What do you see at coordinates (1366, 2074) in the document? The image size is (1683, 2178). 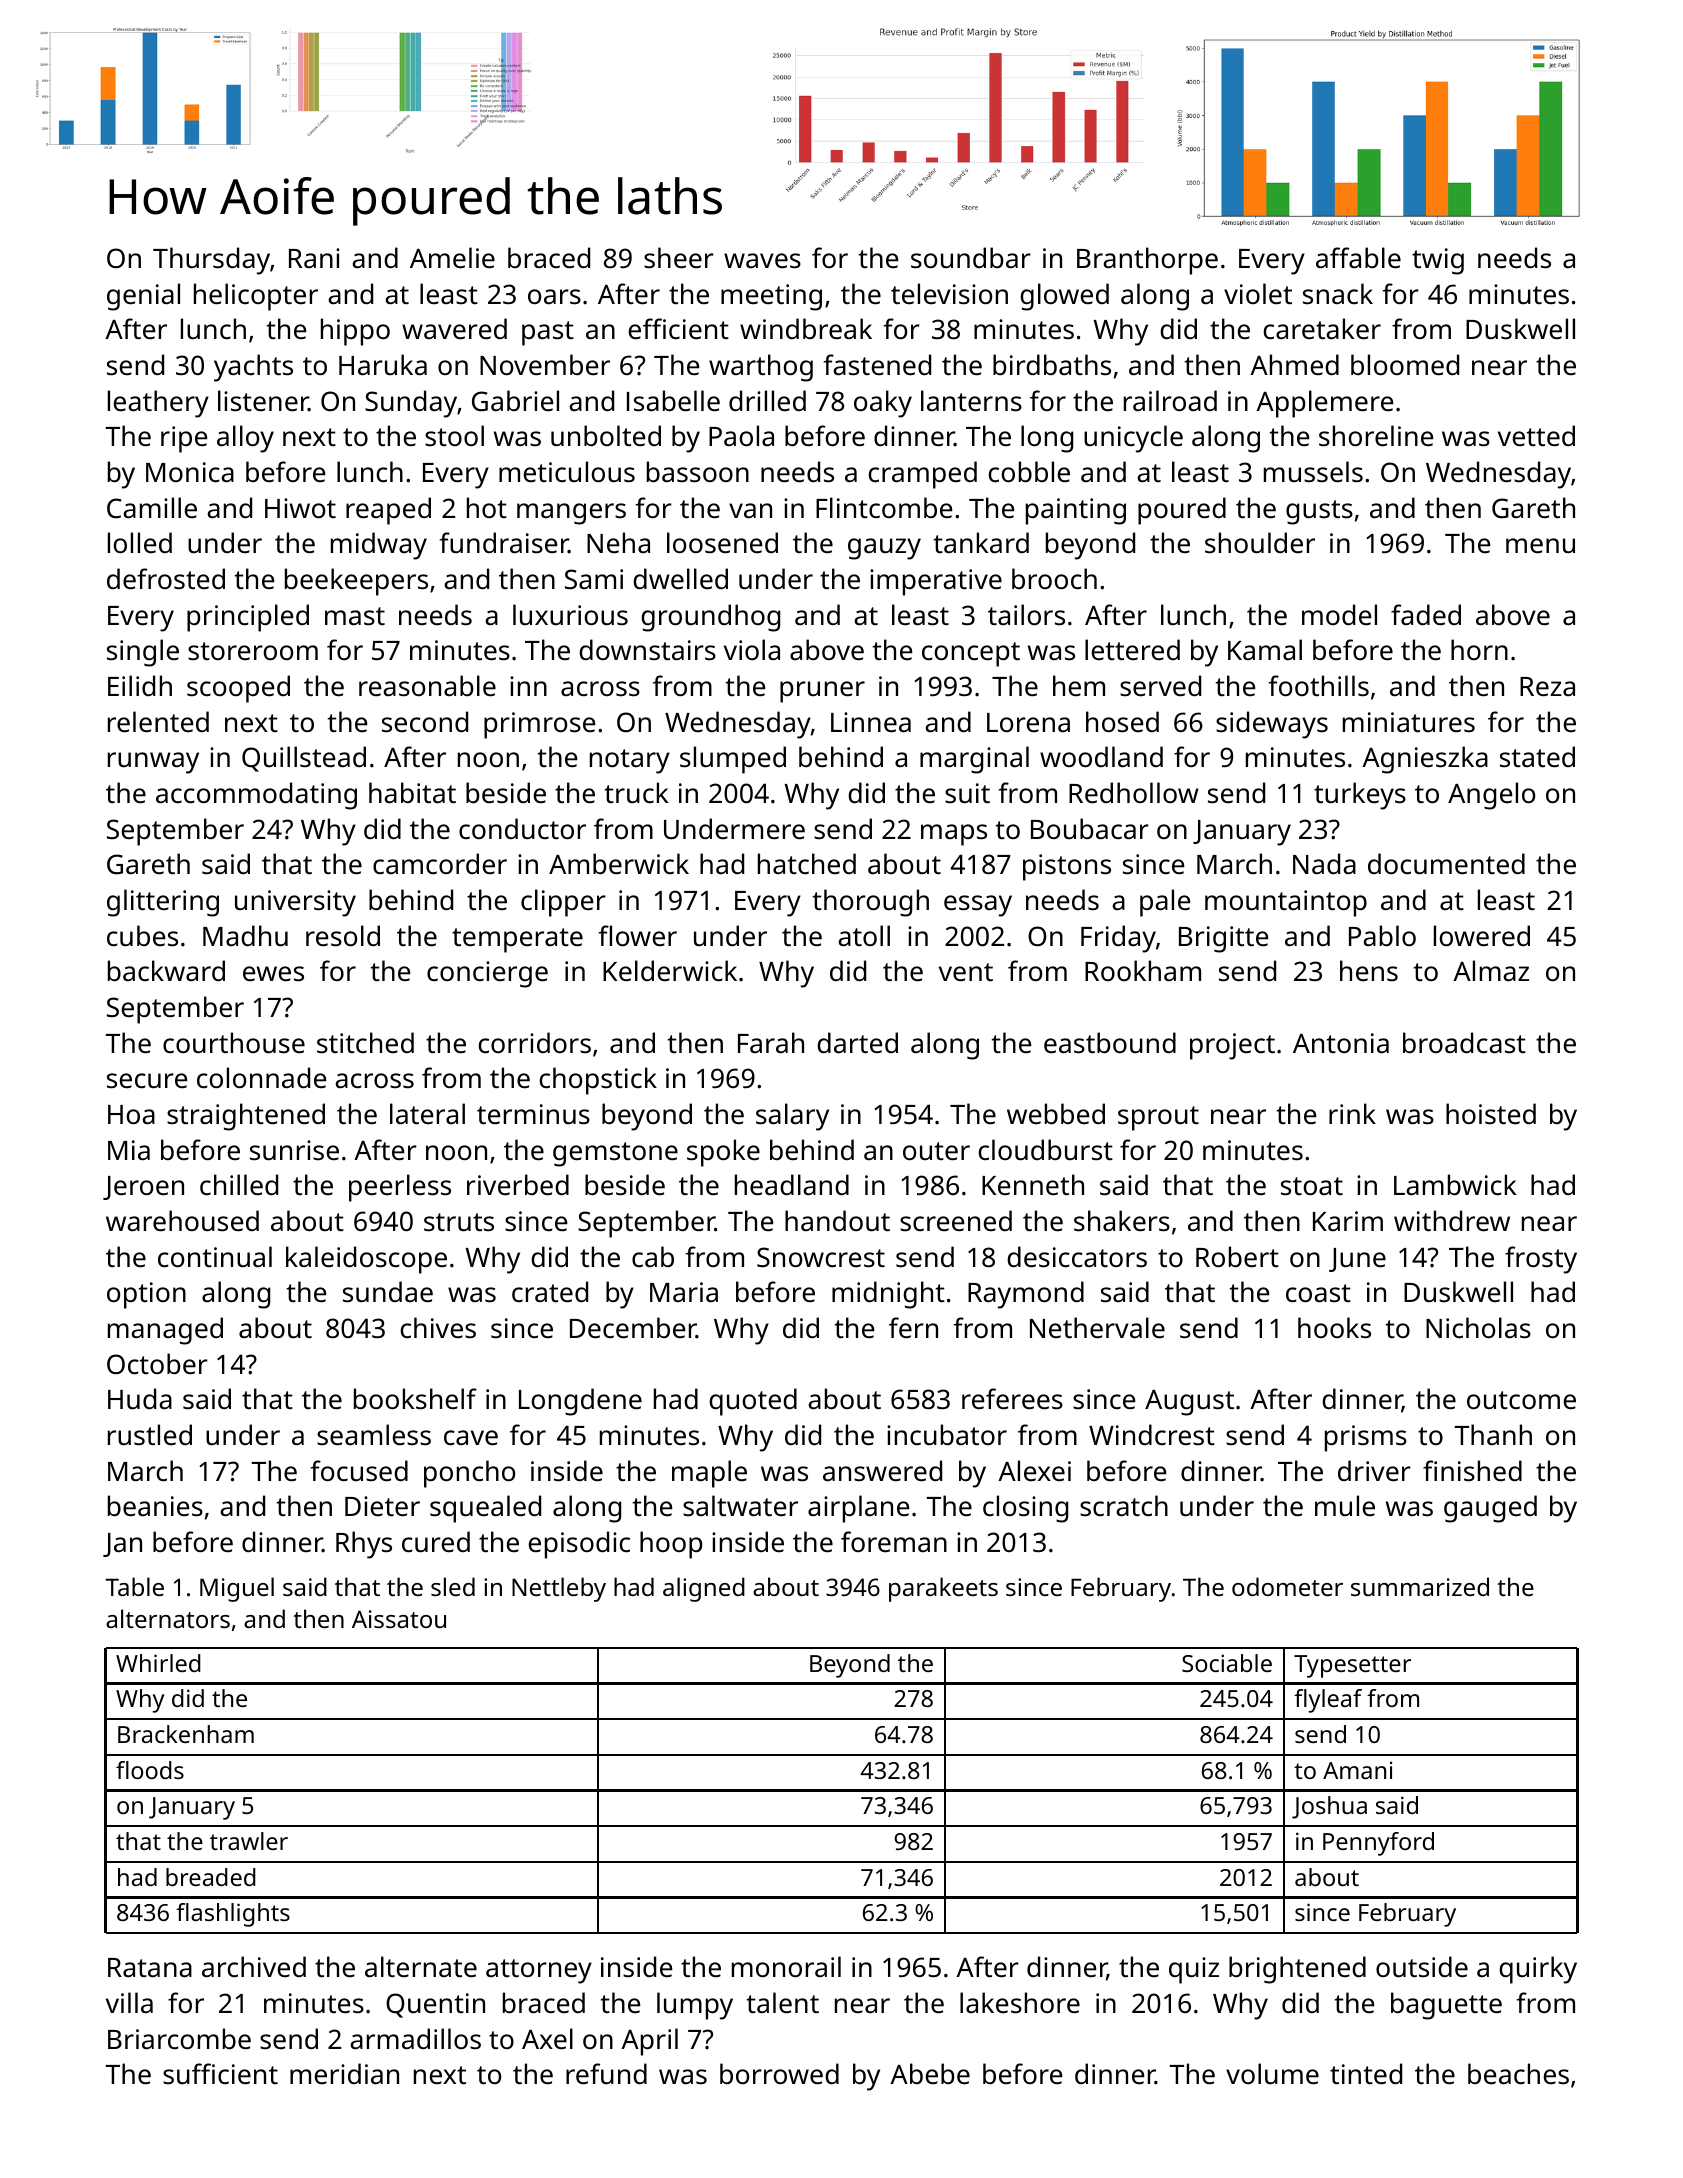 I see `tinted` at bounding box center [1366, 2074].
